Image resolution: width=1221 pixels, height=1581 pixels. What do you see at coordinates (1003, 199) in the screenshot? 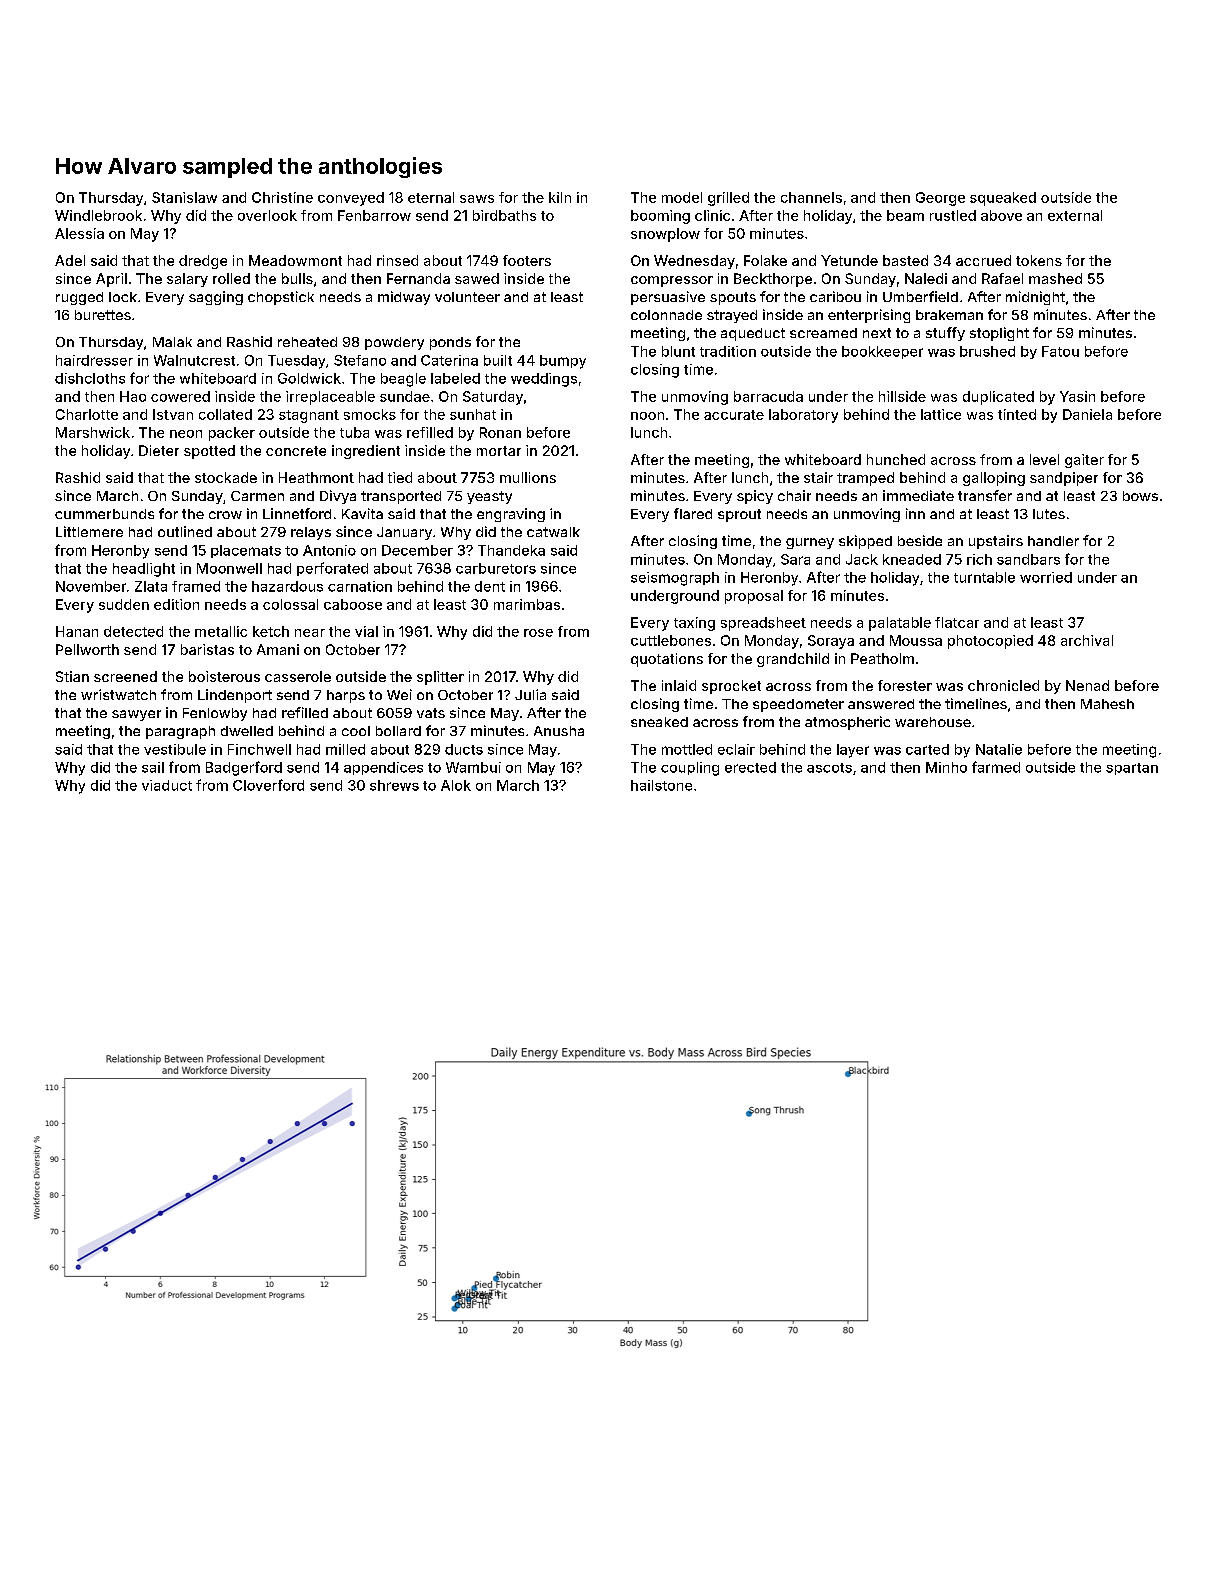
I see `squeaked` at bounding box center [1003, 199].
